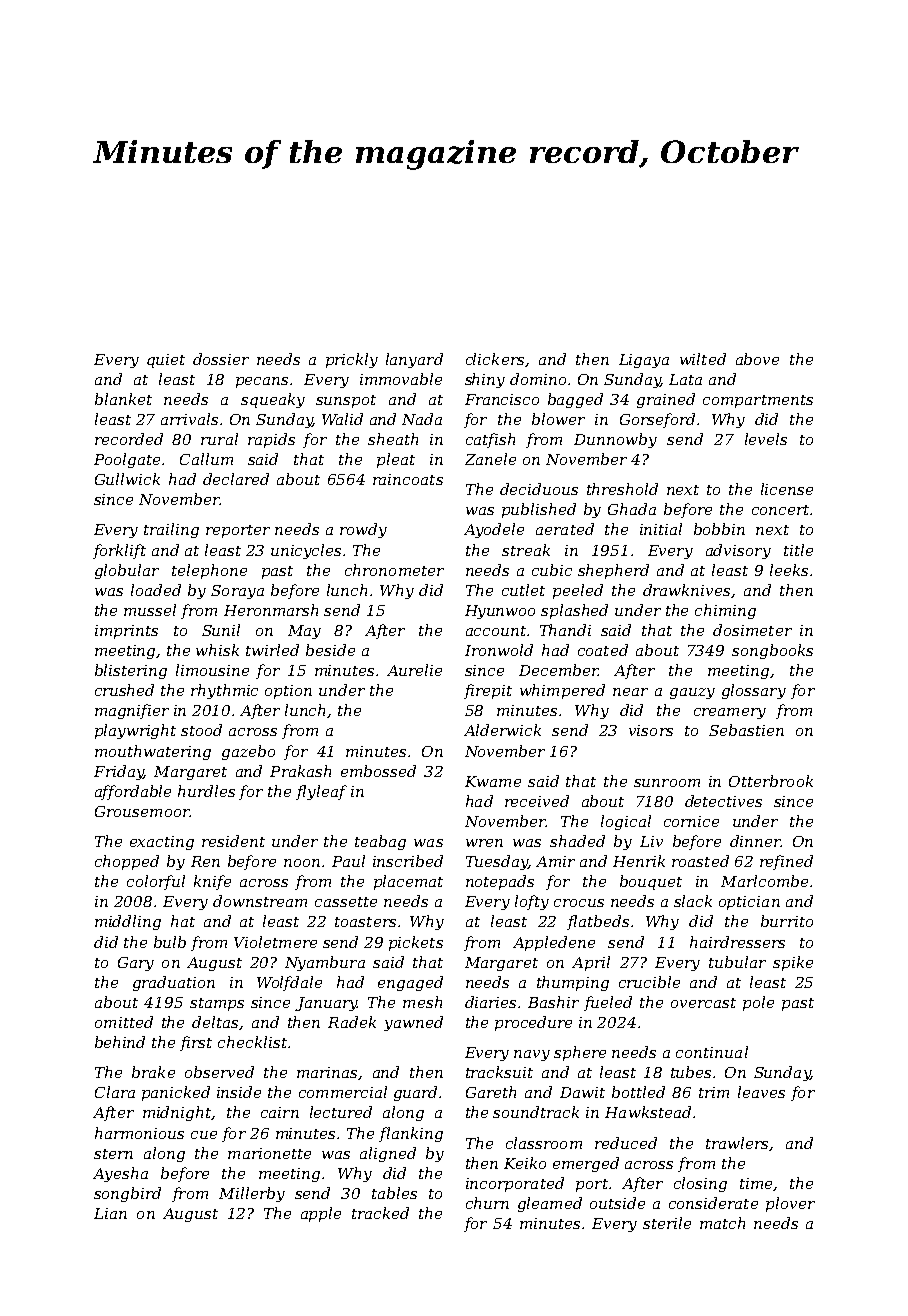  Describe the element at coordinates (575, 400) in the page. I see `bagged` at that location.
